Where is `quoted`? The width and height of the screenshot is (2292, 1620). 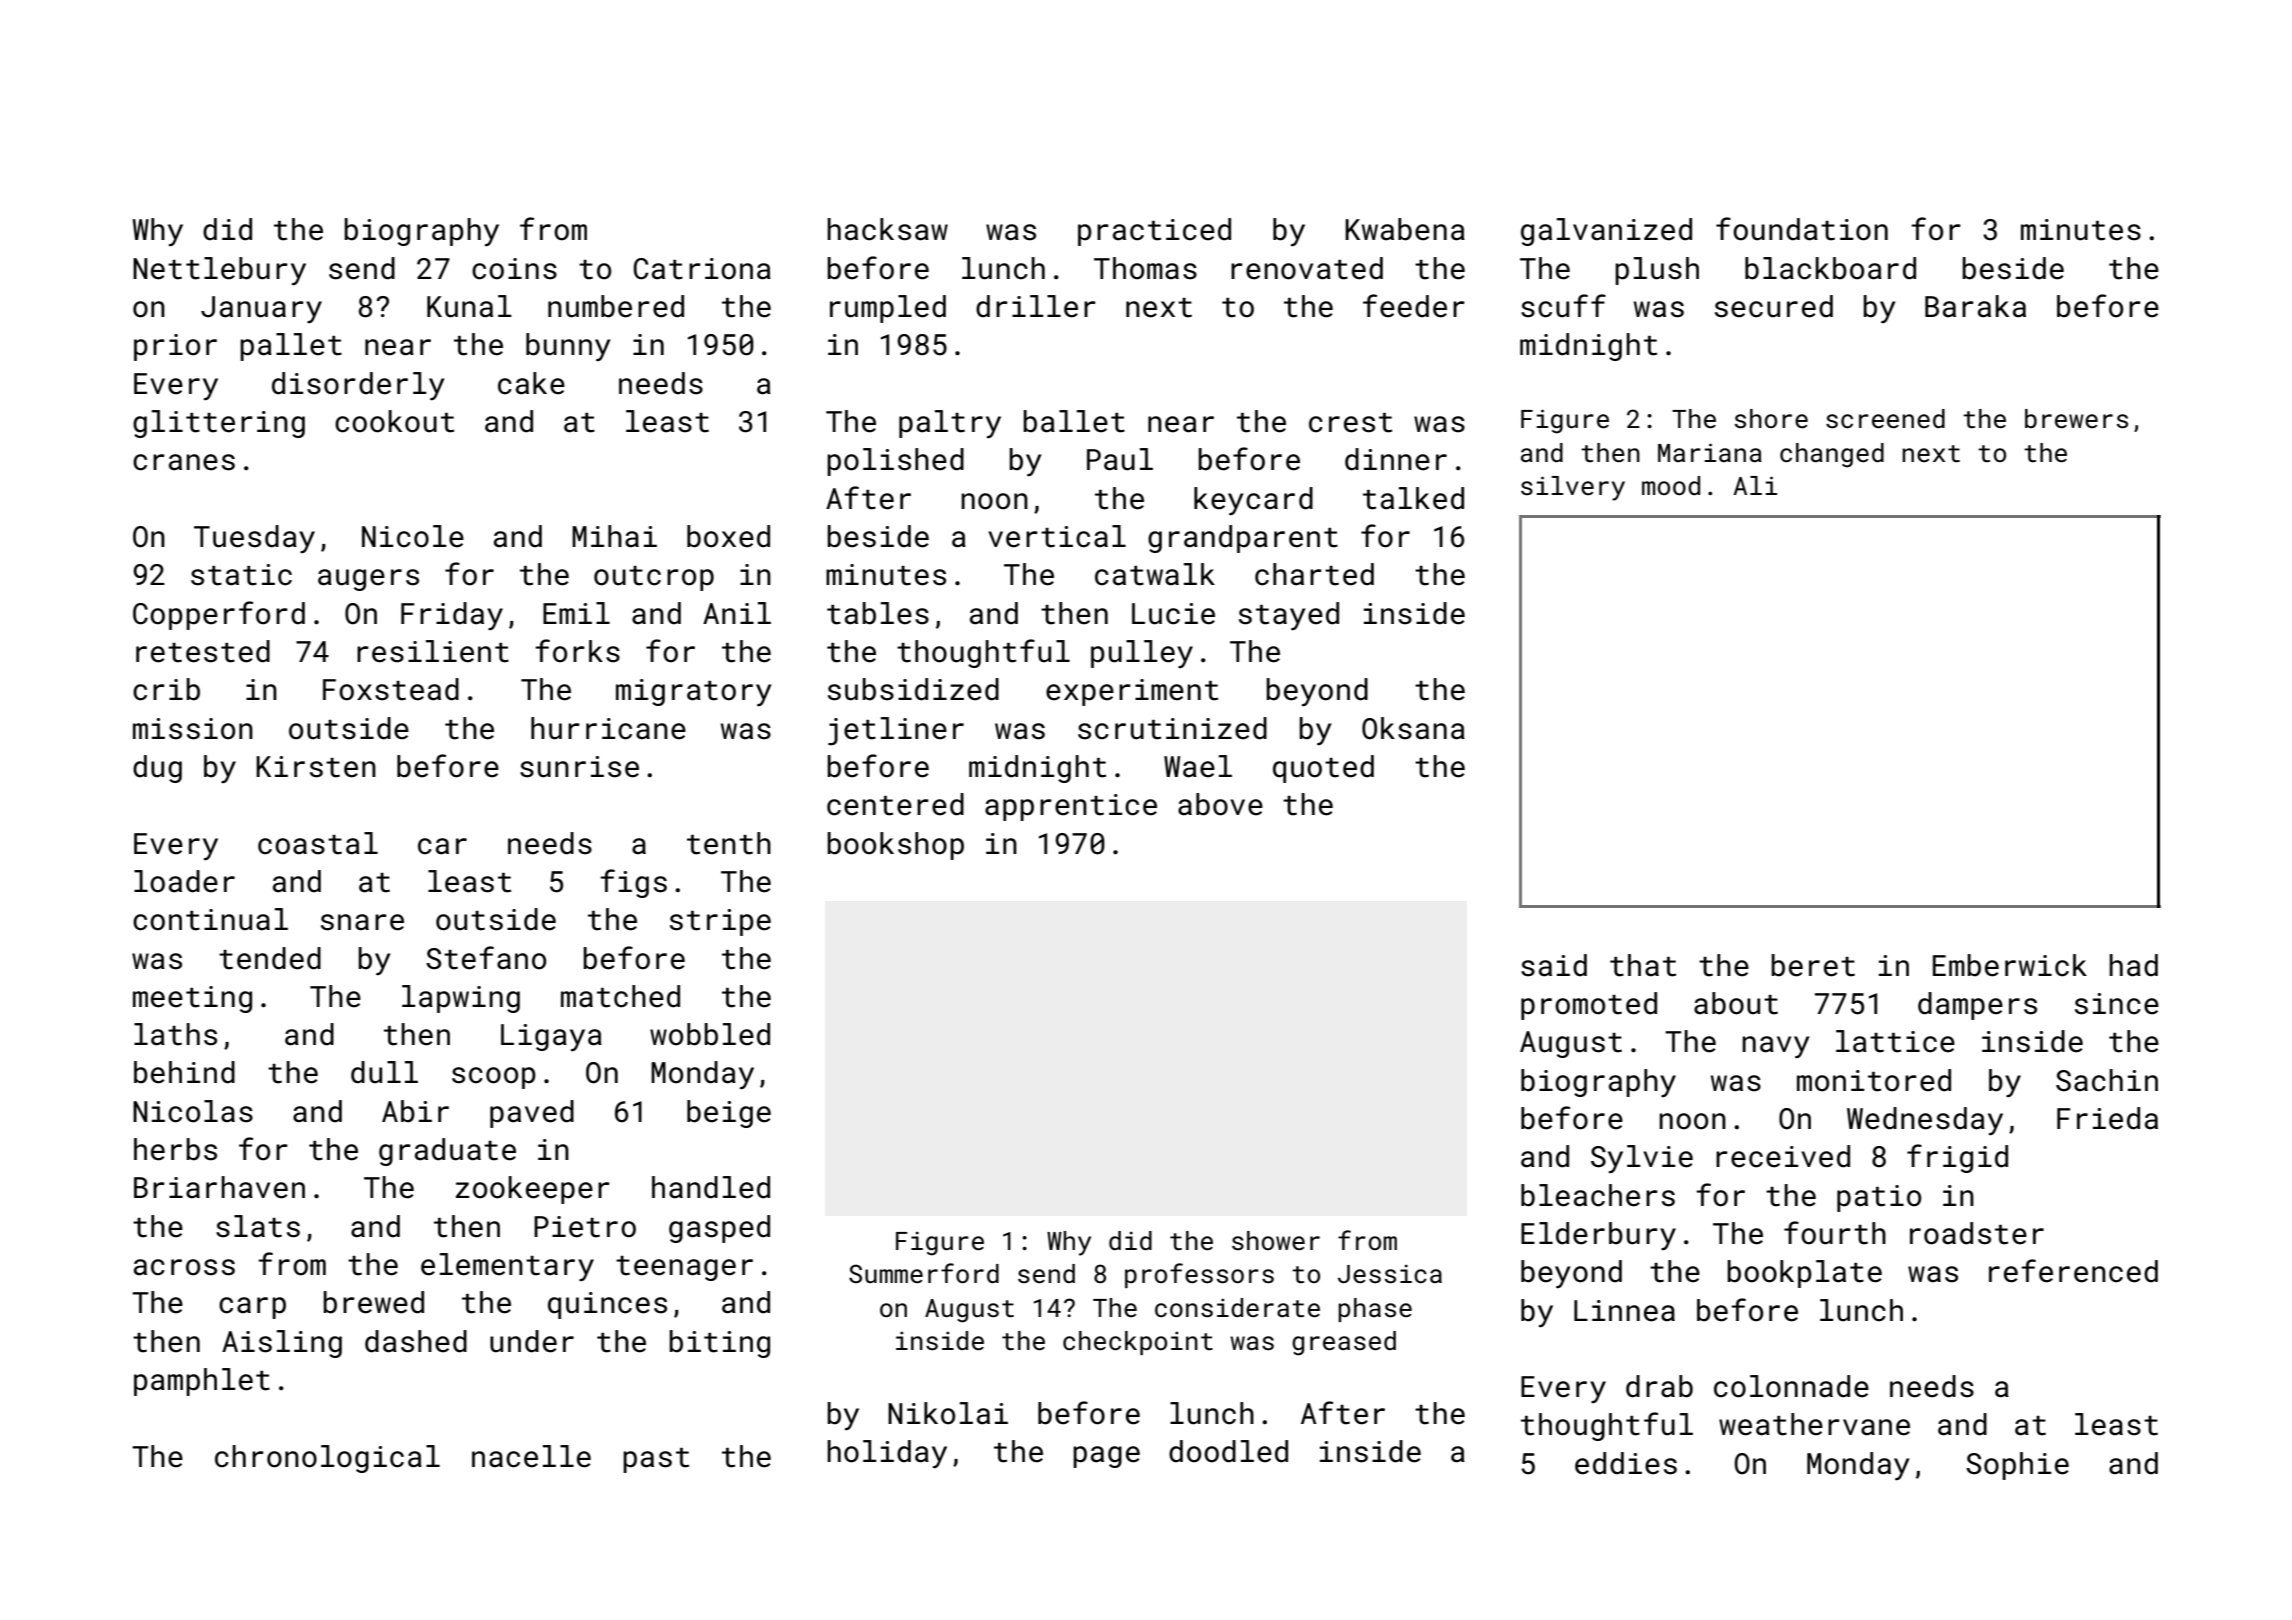
quoted is located at coordinates (1323, 769).
